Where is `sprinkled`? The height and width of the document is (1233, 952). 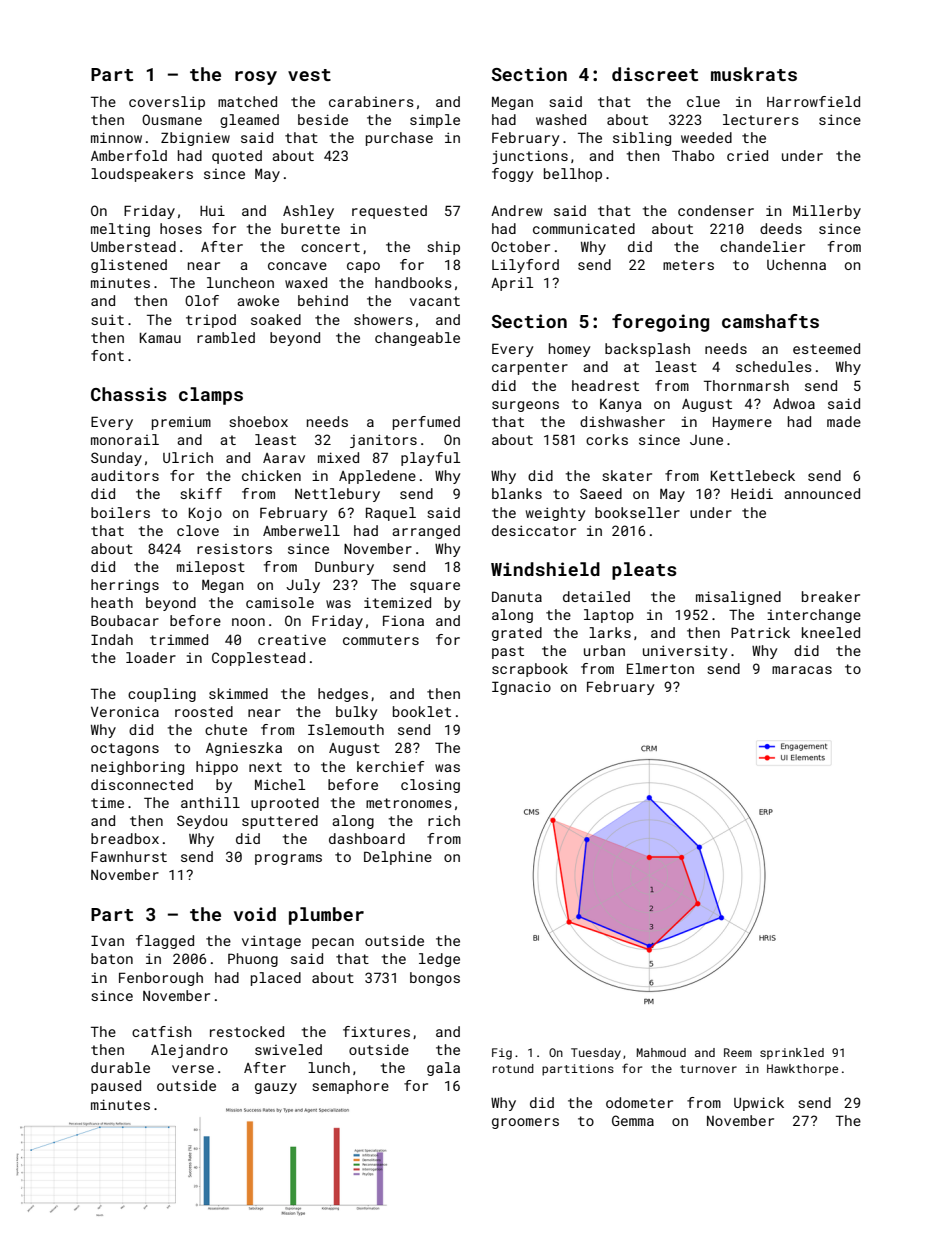
sprinkled is located at coordinates (792, 1054).
